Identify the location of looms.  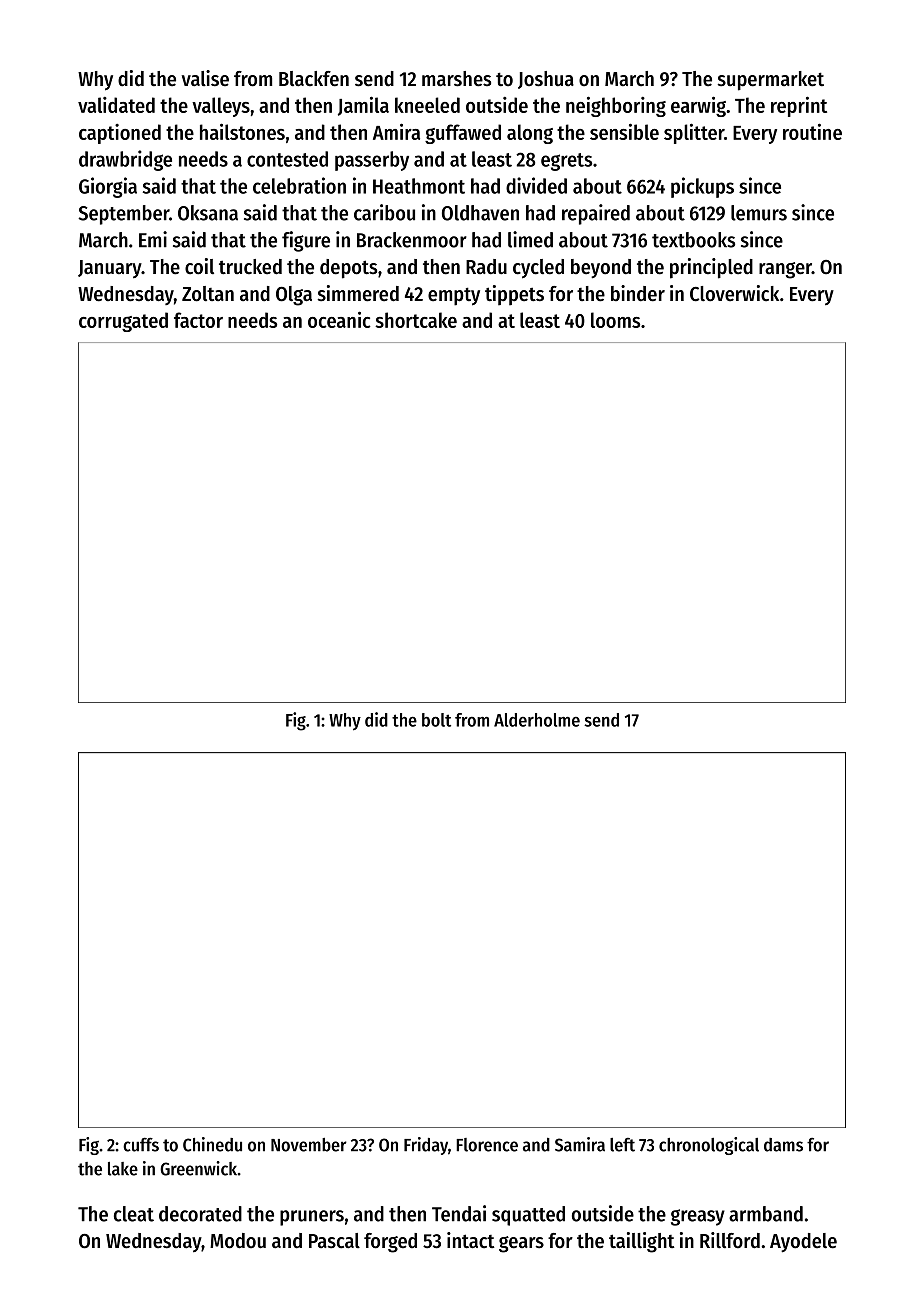
(615, 320).
